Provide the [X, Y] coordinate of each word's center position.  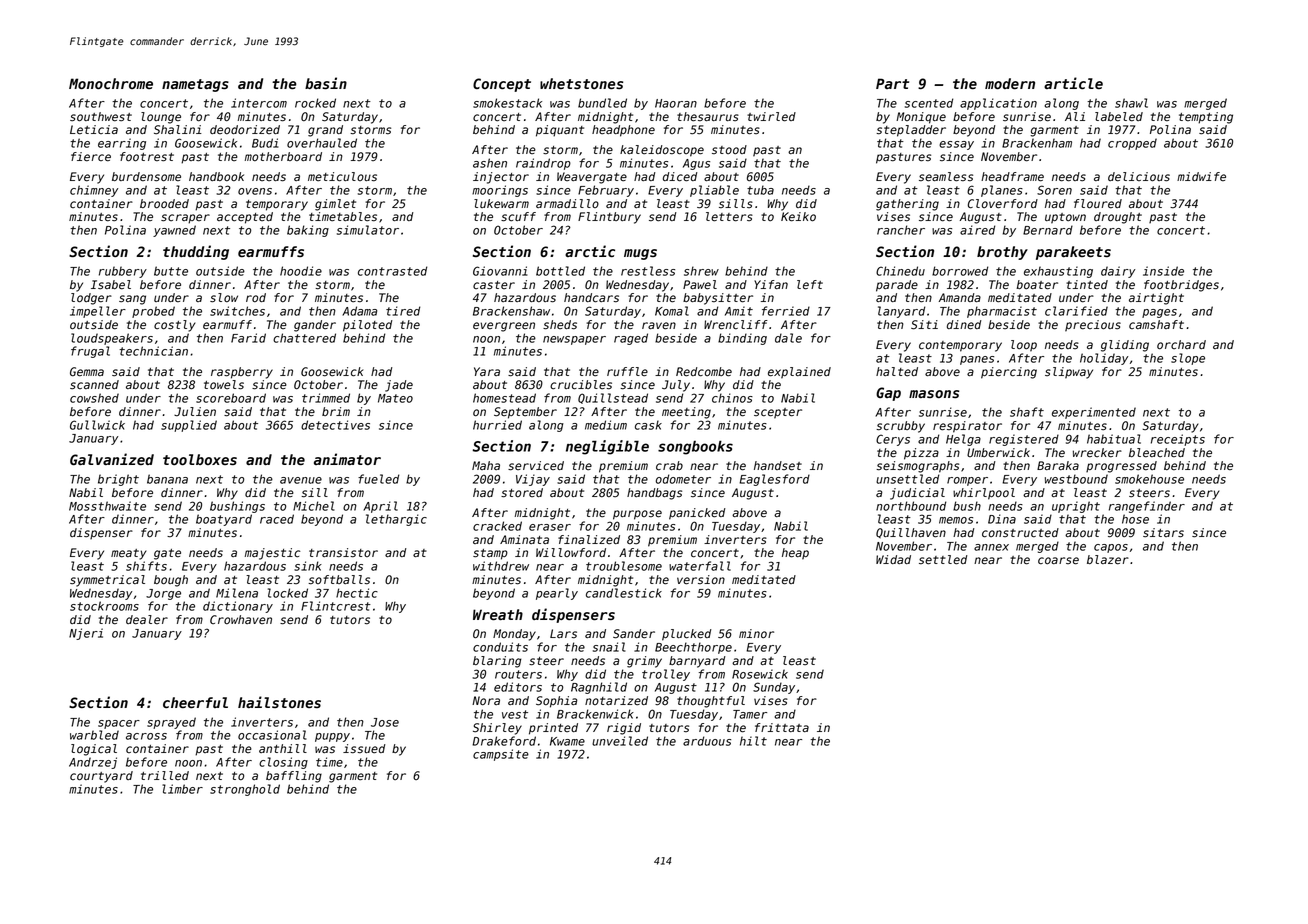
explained [799, 373]
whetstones [581, 84]
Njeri [86, 634]
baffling [294, 777]
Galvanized [112, 459]
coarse [1058, 561]
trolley [666, 675]
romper [967, 481]
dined [964, 325]
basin [326, 83]
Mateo [395, 398]
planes [1002, 191]
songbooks [695, 447]
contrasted [392, 271]
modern [1010, 84]
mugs [640, 254]
